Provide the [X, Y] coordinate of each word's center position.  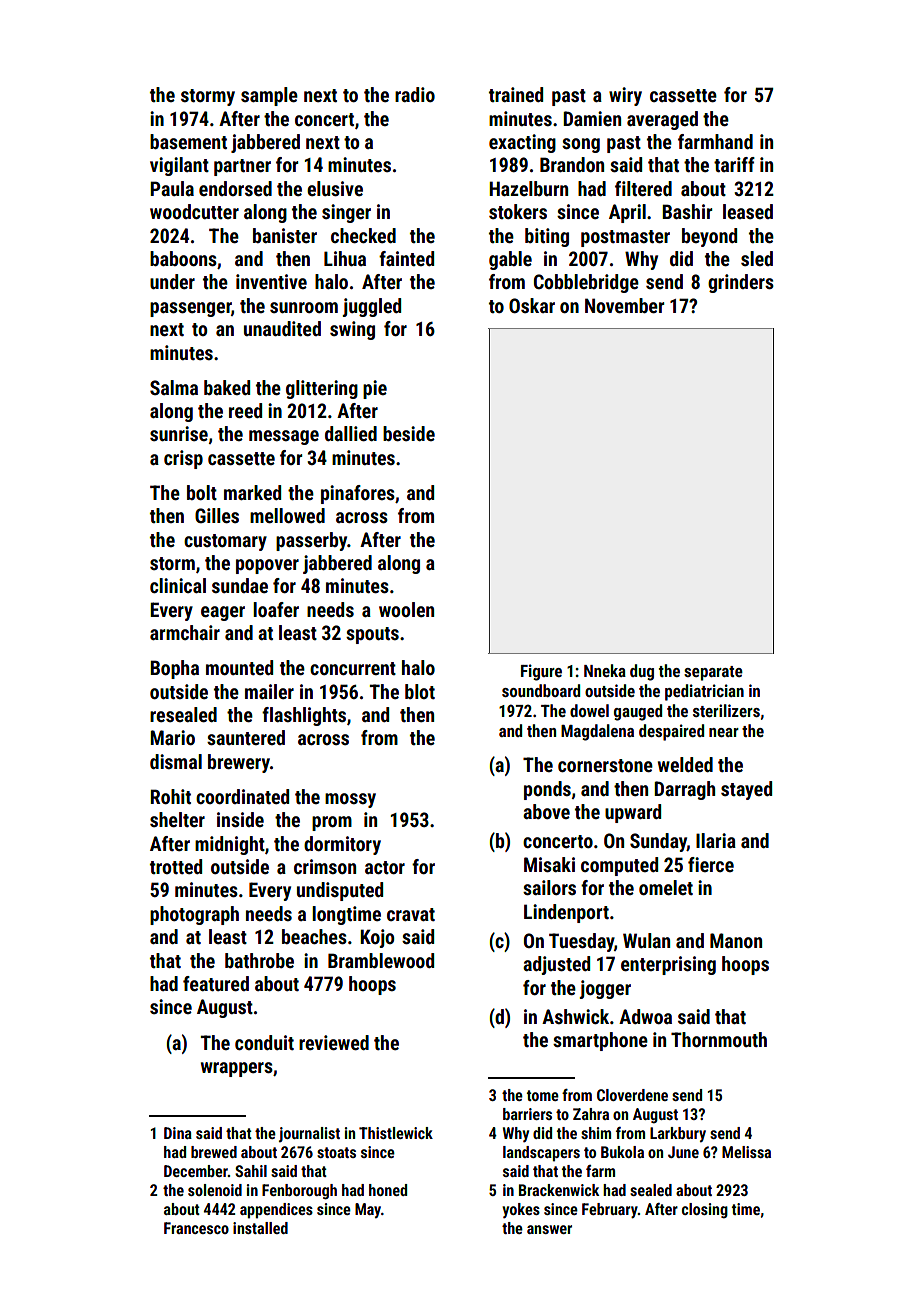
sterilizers [726, 710]
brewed [214, 1152]
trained [516, 94]
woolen [406, 609]
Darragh [684, 790]
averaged [662, 120]
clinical [178, 585]
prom [332, 823]
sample [269, 96]
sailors [549, 887]
